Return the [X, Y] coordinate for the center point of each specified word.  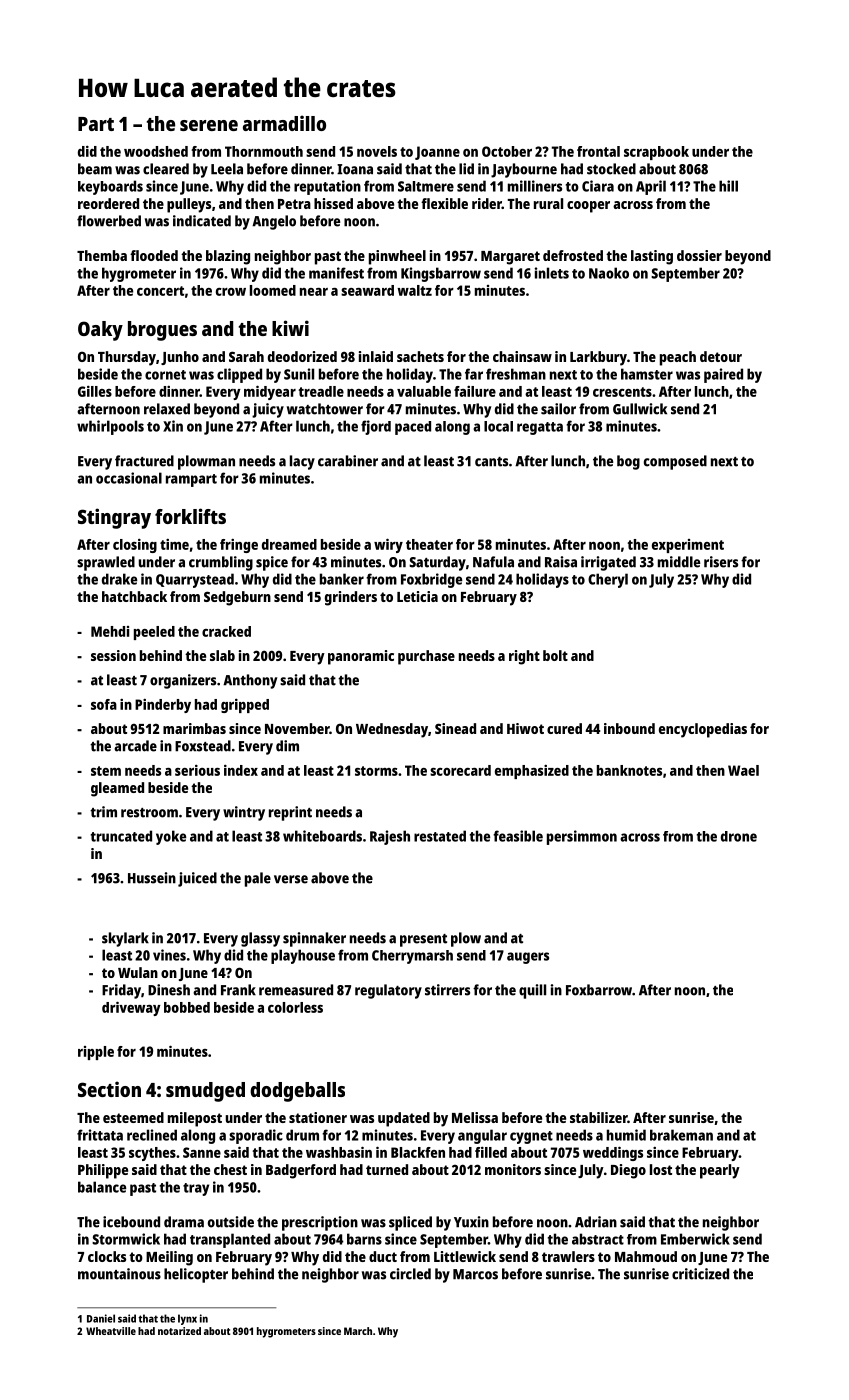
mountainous [119, 1274]
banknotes [629, 770]
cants [491, 462]
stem [106, 771]
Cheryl [608, 580]
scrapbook [656, 153]
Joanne [437, 153]
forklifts [190, 516]
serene [209, 125]
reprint [290, 813]
